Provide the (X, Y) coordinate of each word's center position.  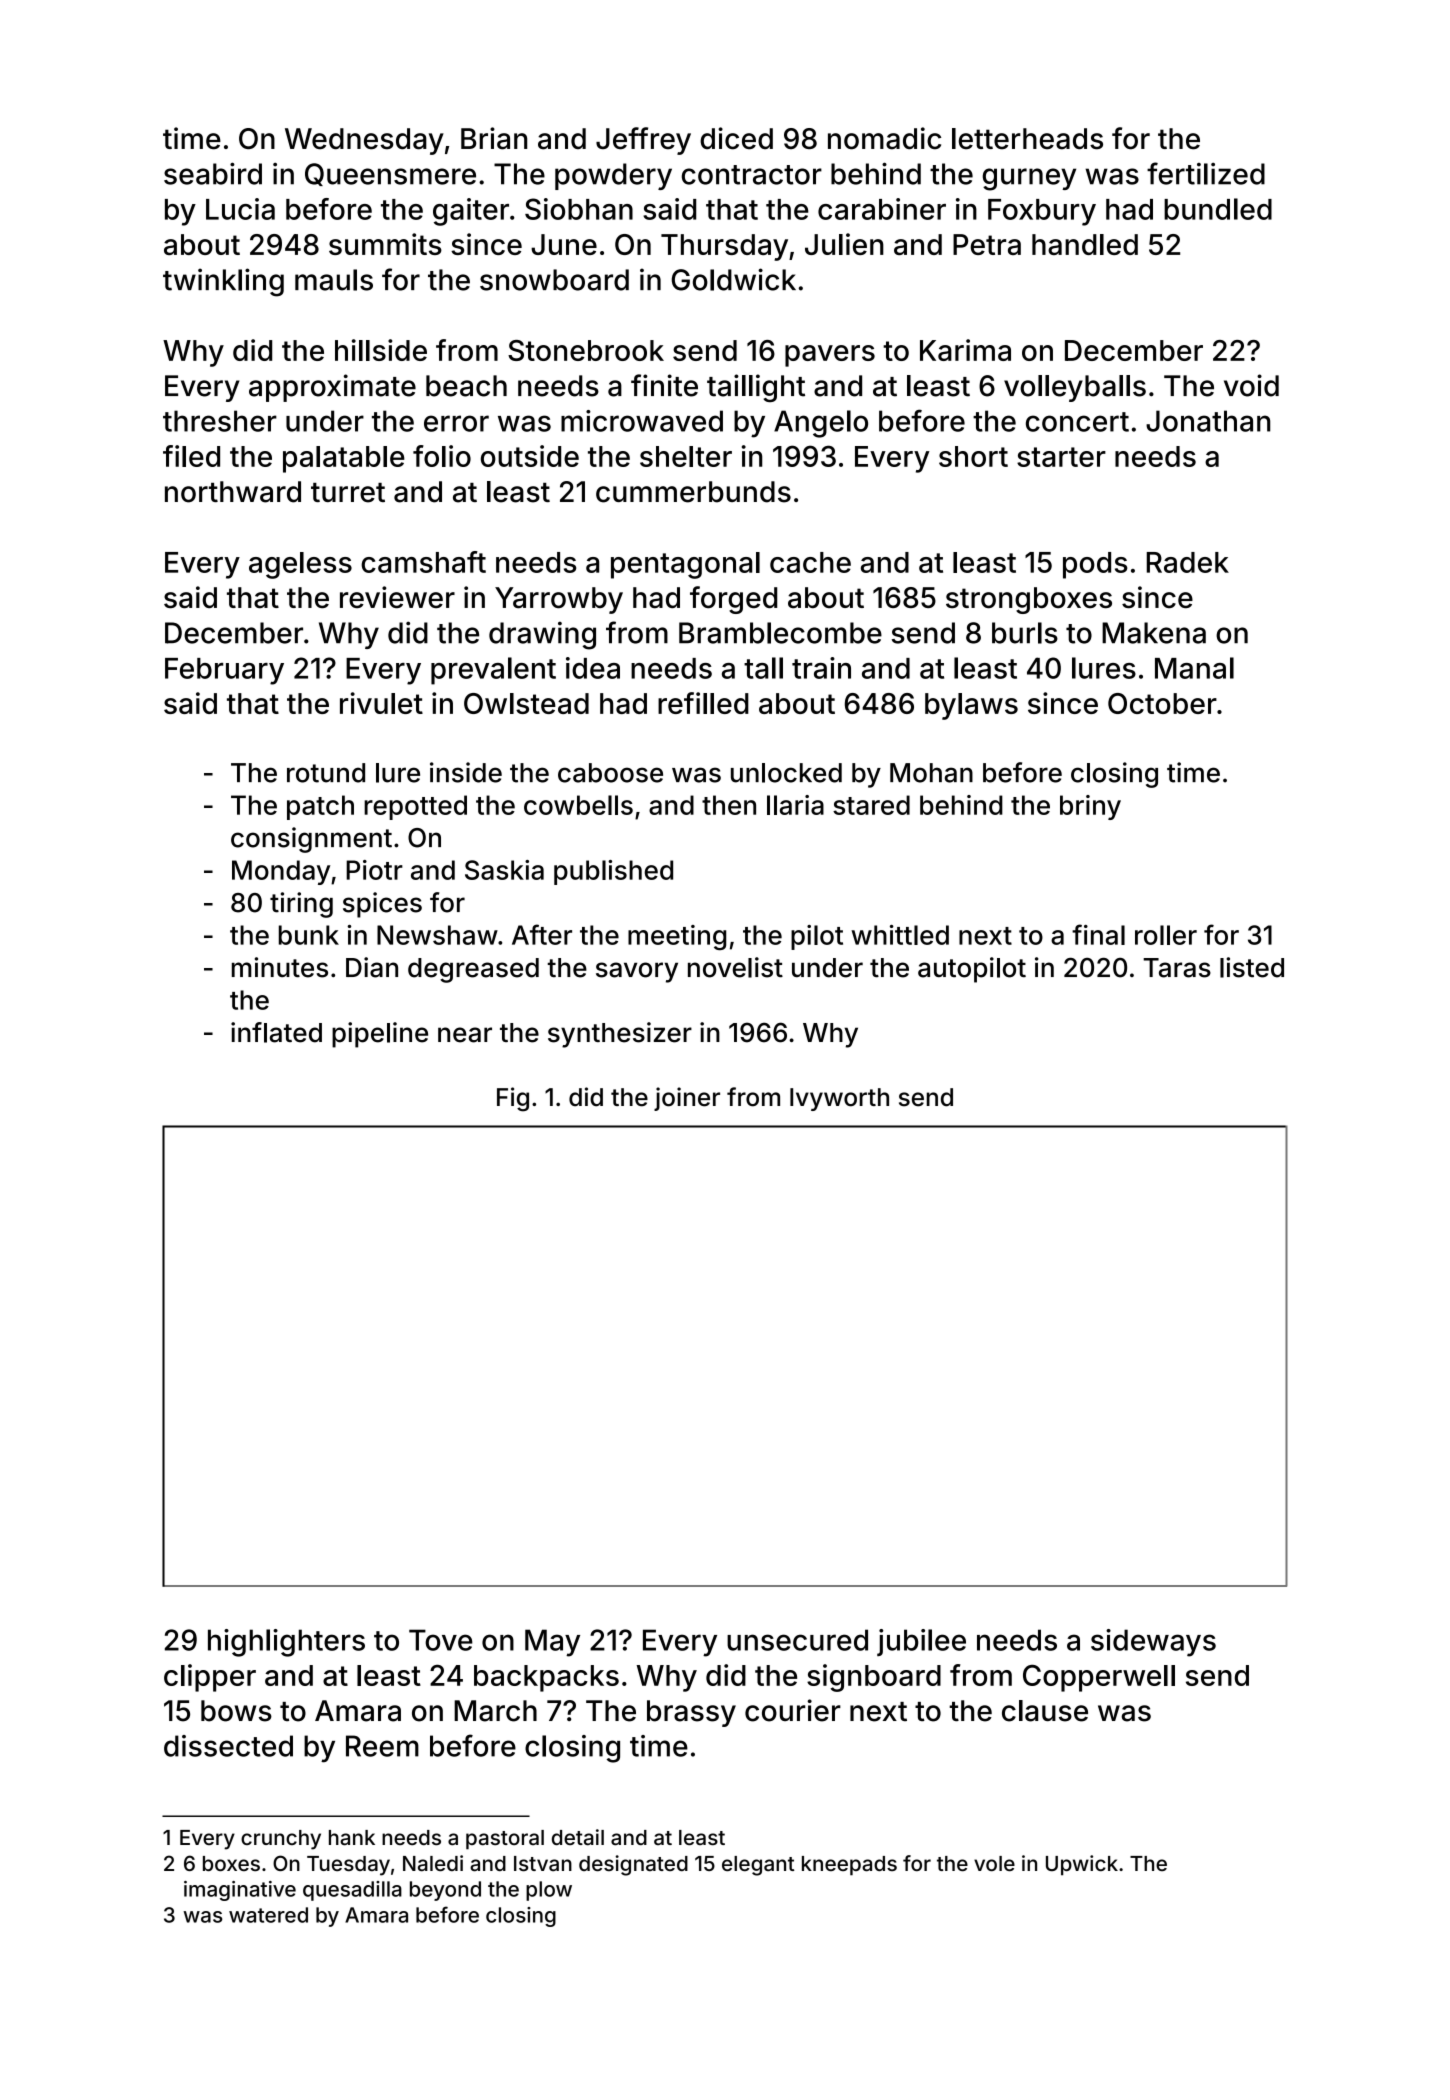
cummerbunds (693, 492)
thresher (220, 421)
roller (1166, 935)
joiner (687, 1099)
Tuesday (348, 1866)
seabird (213, 173)
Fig (513, 1099)
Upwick (1082, 1865)
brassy (691, 1713)
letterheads (1027, 139)
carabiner (882, 209)
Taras (1177, 968)
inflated (276, 1032)
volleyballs (1075, 388)
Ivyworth (839, 1099)
